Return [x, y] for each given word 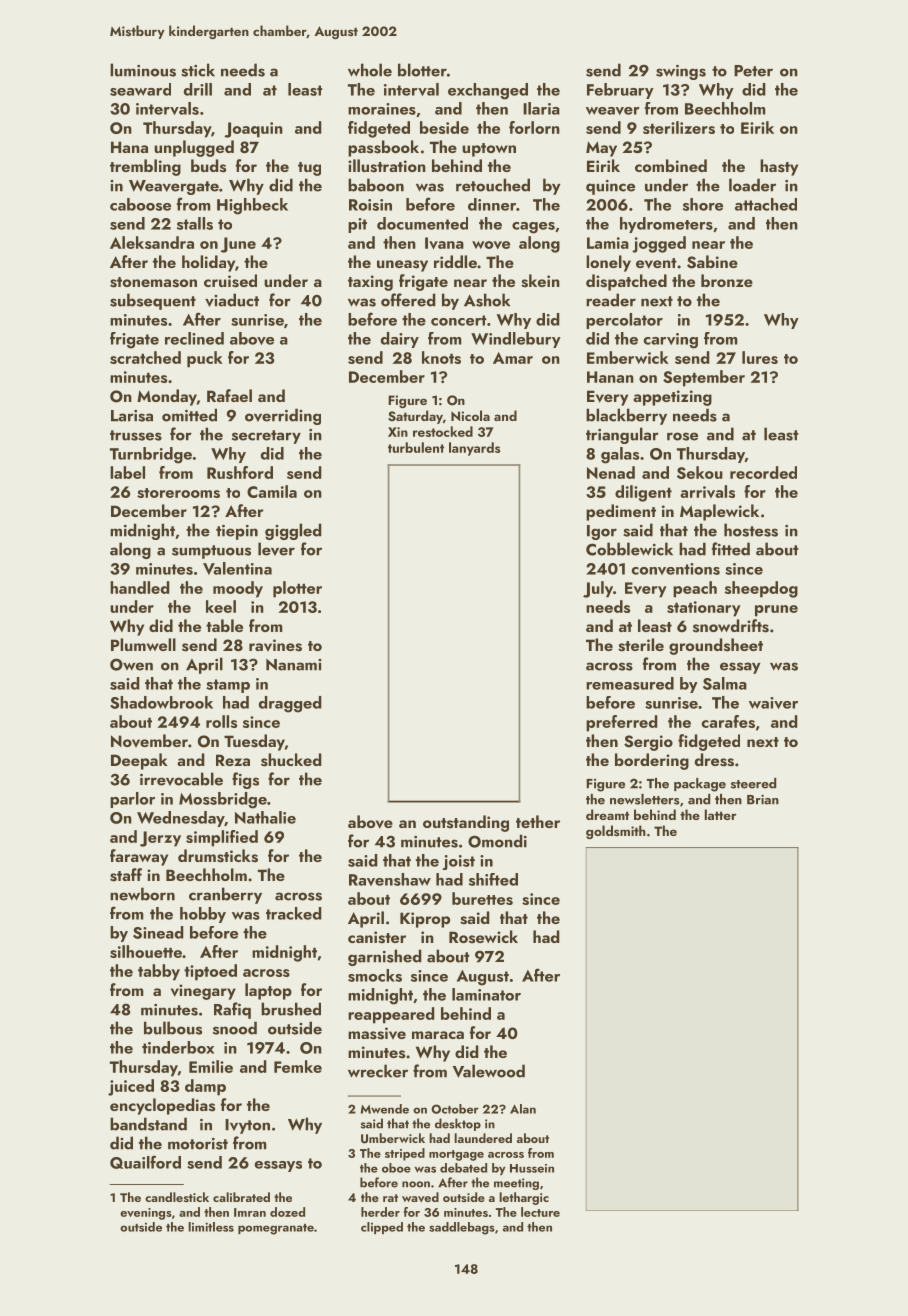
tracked [293, 913]
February [620, 91]
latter [721, 814]
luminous [143, 70]
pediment [621, 512]
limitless [211, 1227]
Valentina [237, 568]
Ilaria [541, 108]
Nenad [611, 472]
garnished [384, 957]
